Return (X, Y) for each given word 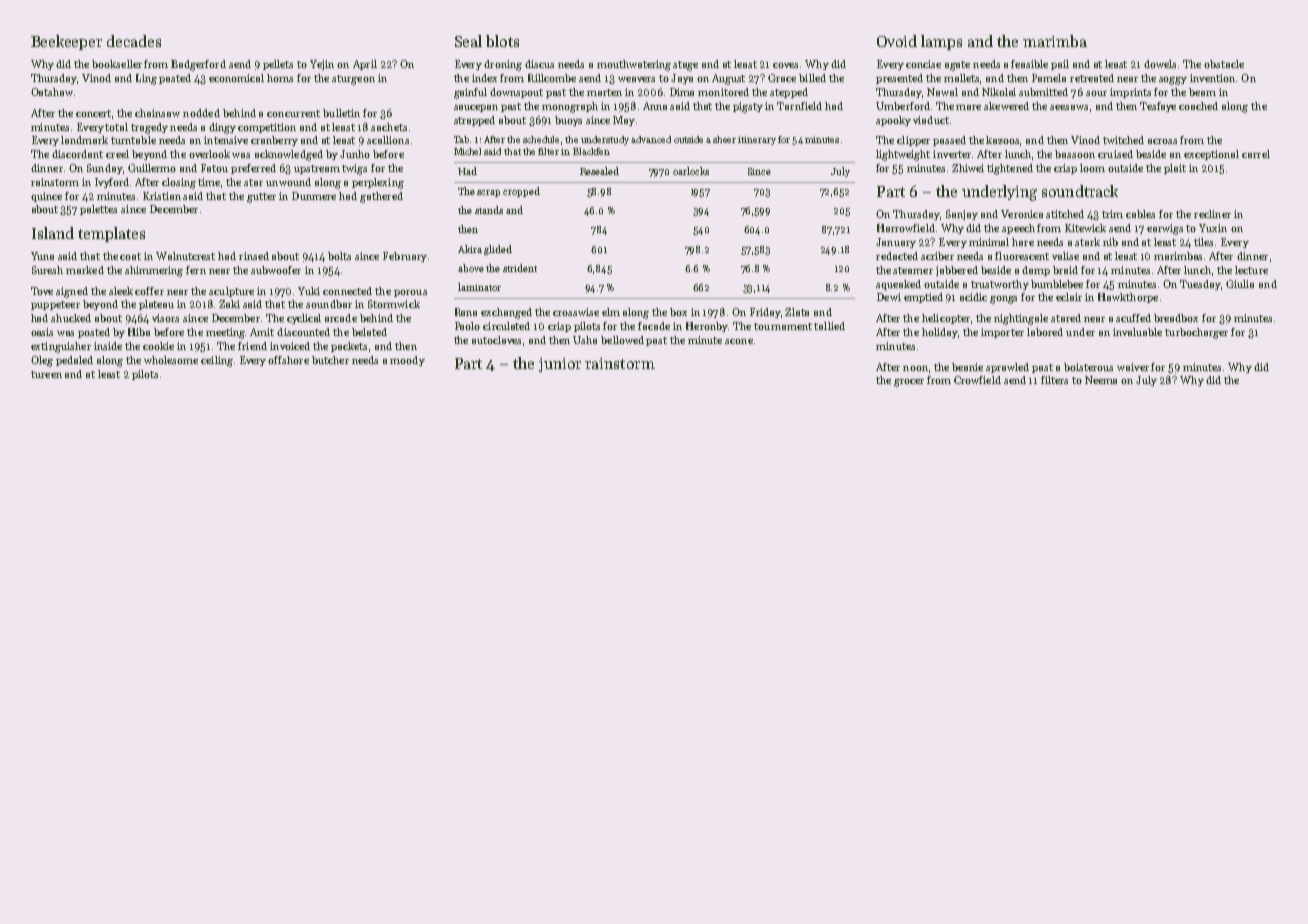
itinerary (757, 140)
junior (560, 365)
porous (410, 293)
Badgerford (198, 65)
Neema (1101, 380)
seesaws (1069, 107)
